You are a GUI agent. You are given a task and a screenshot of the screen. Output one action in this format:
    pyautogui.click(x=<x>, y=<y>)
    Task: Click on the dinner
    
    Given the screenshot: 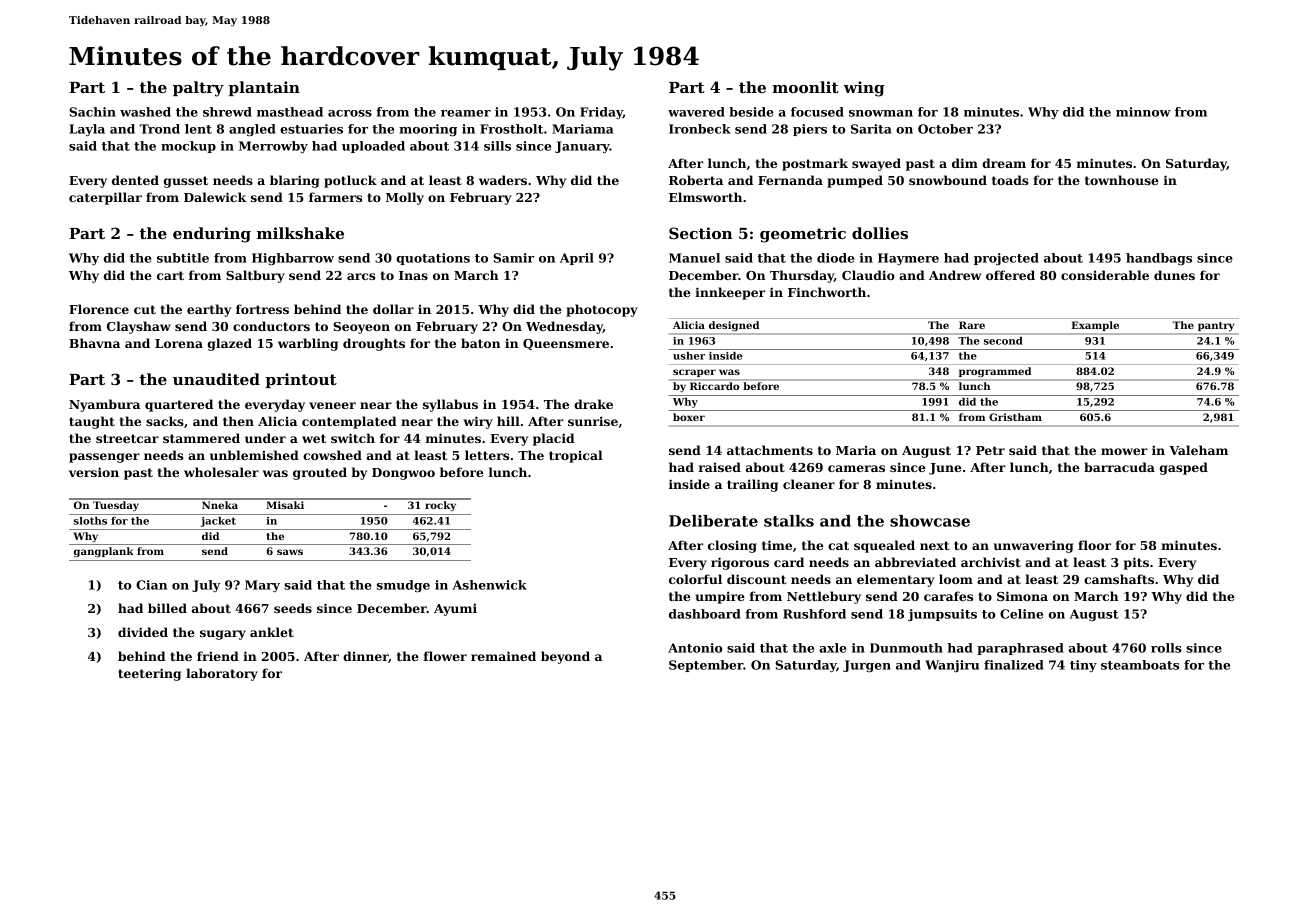 What is the action you would take?
    pyautogui.click(x=365, y=656)
